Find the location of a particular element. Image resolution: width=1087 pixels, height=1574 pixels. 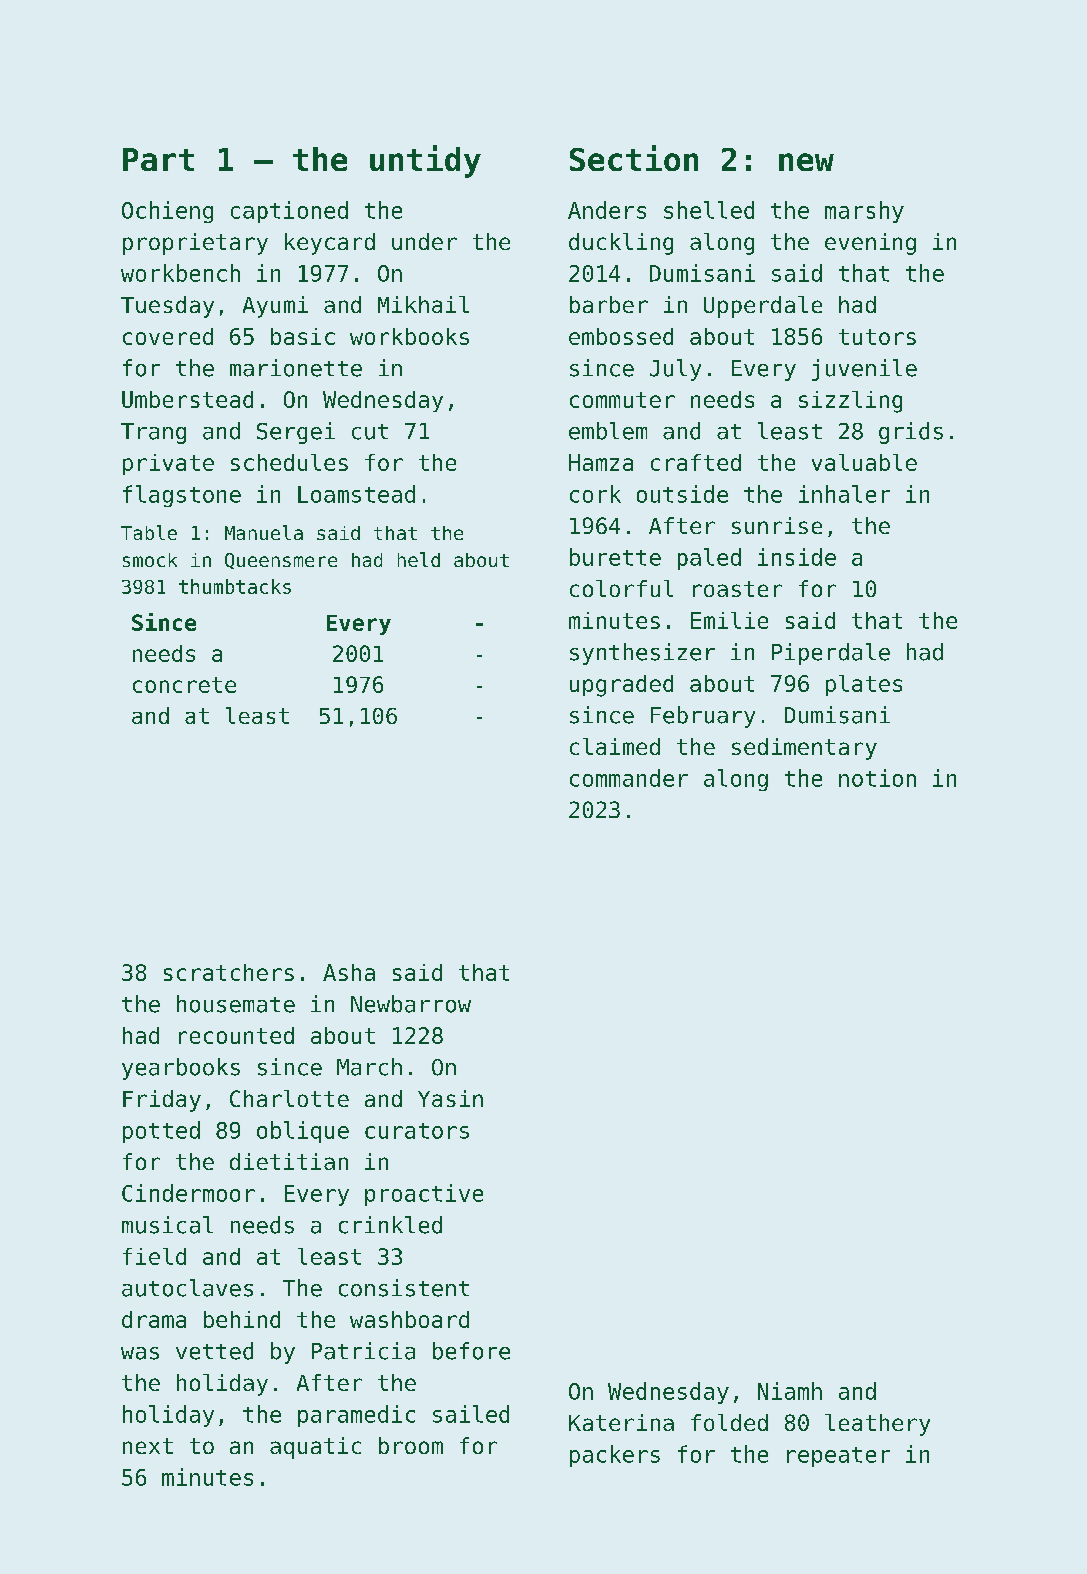

plates is located at coordinates (864, 685).
